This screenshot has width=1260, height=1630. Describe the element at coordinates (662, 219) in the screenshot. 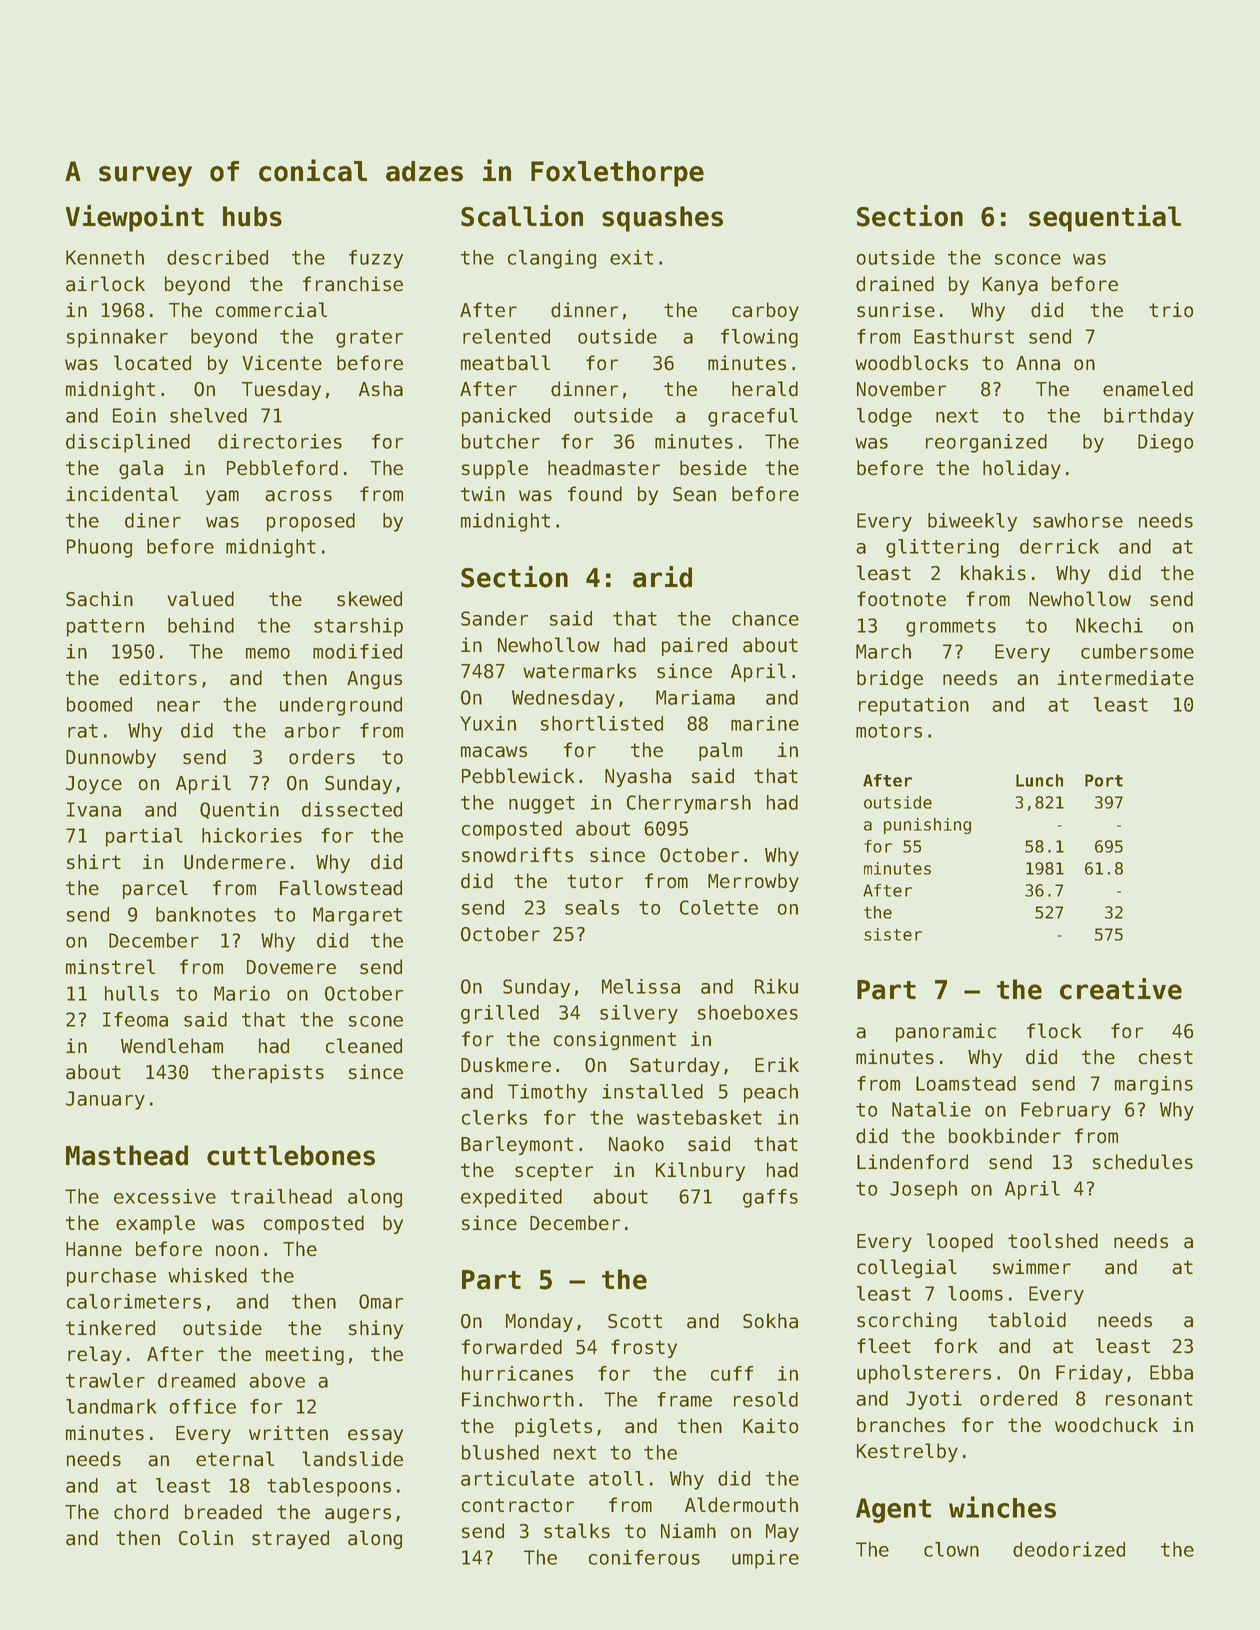

I see `squashes` at that location.
